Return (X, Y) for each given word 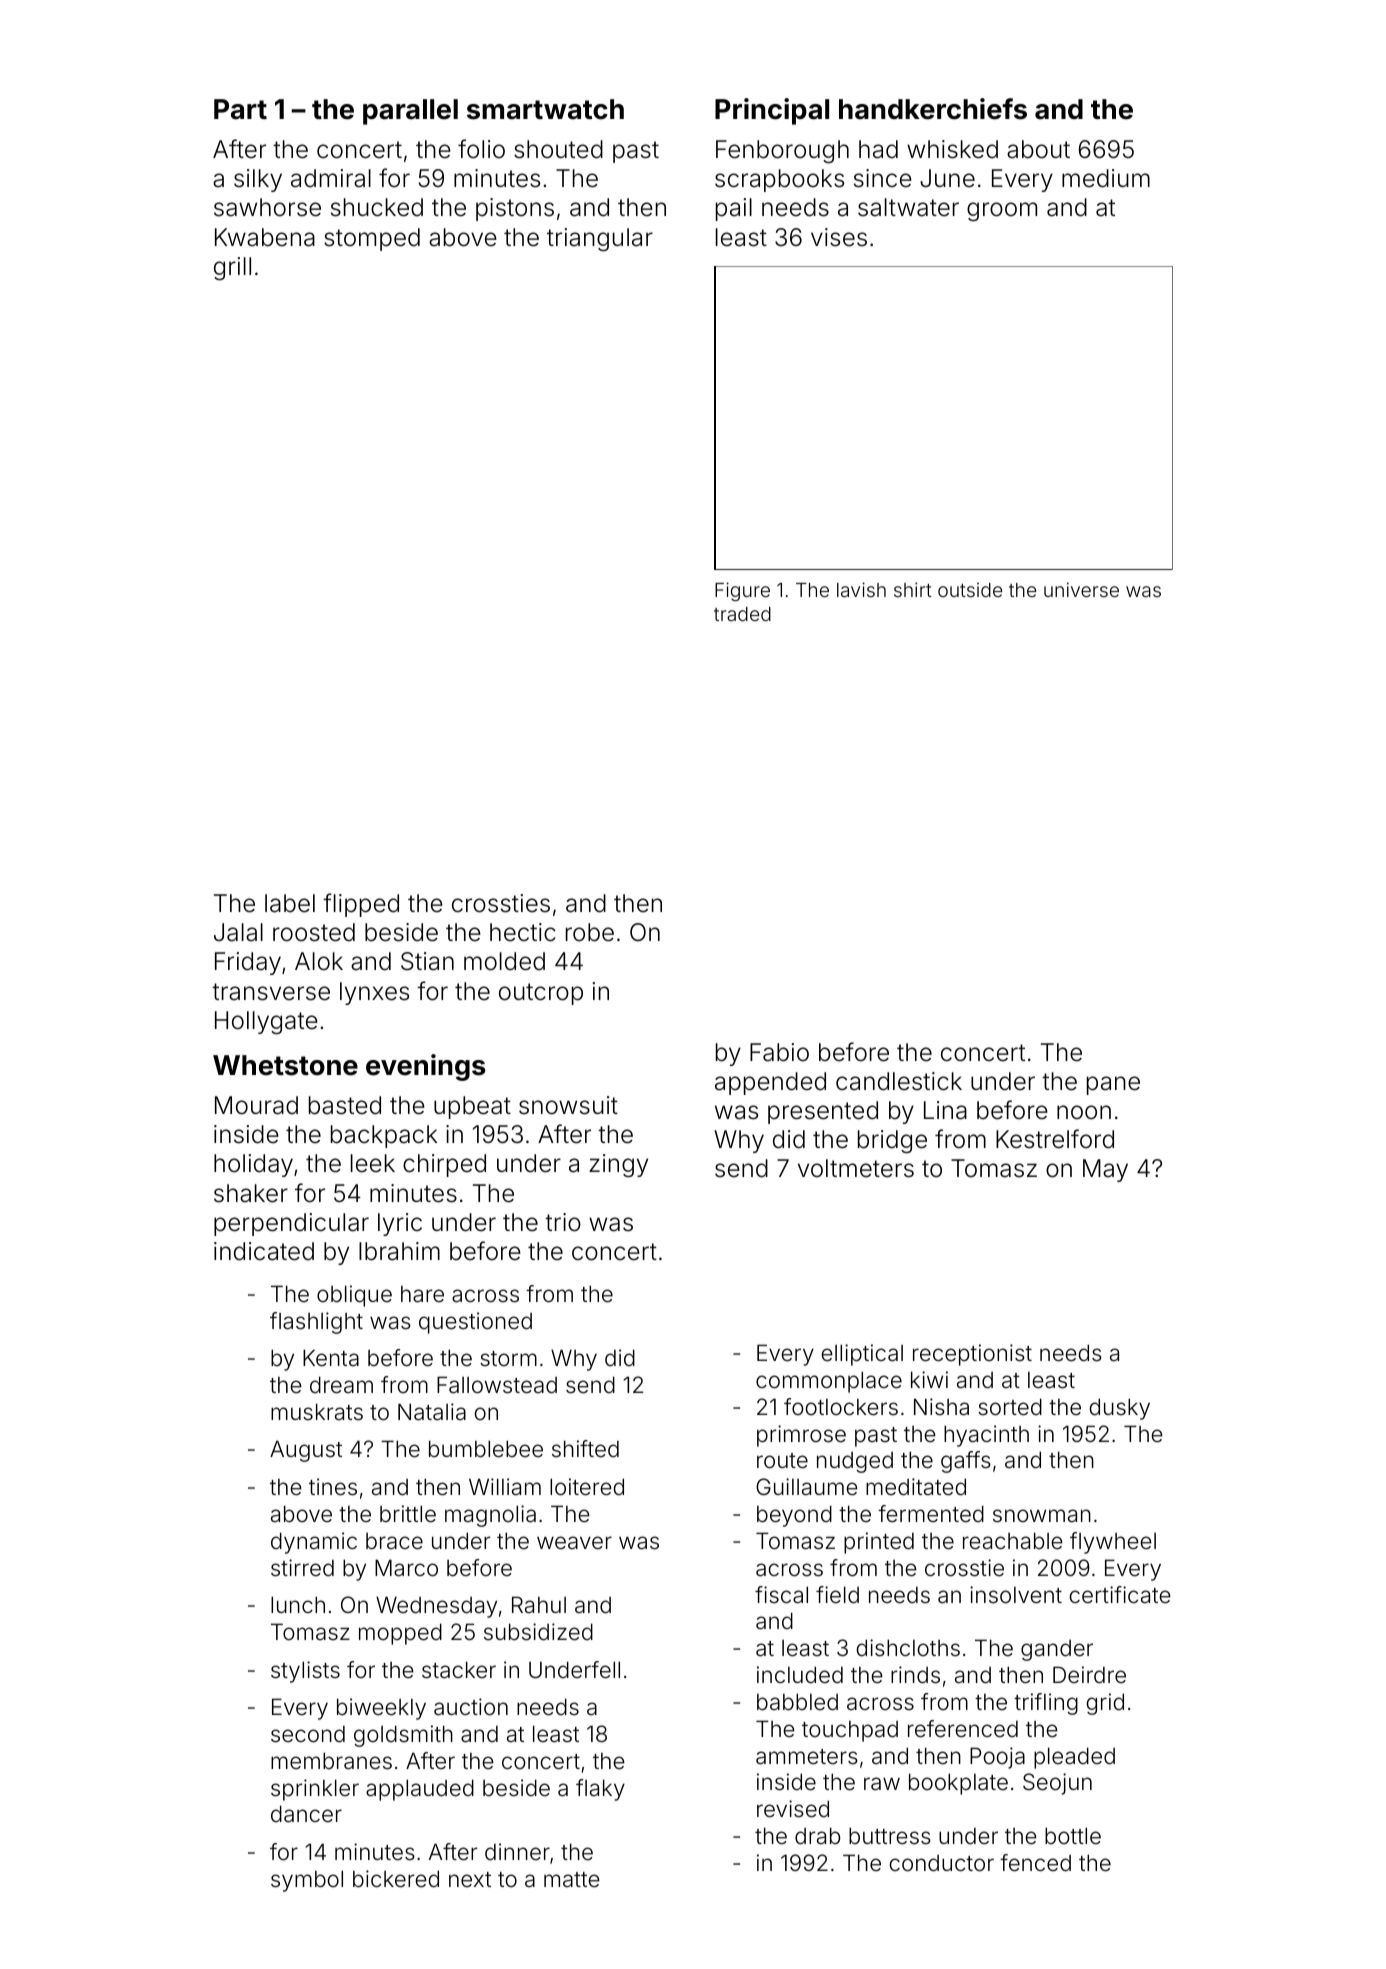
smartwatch (545, 109)
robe (590, 932)
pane (1113, 1085)
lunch (298, 1604)
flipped (361, 905)
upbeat (472, 1107)
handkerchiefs (933, 109)
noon (1084, 1112)
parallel (410, 112)
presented (823, 1112)
